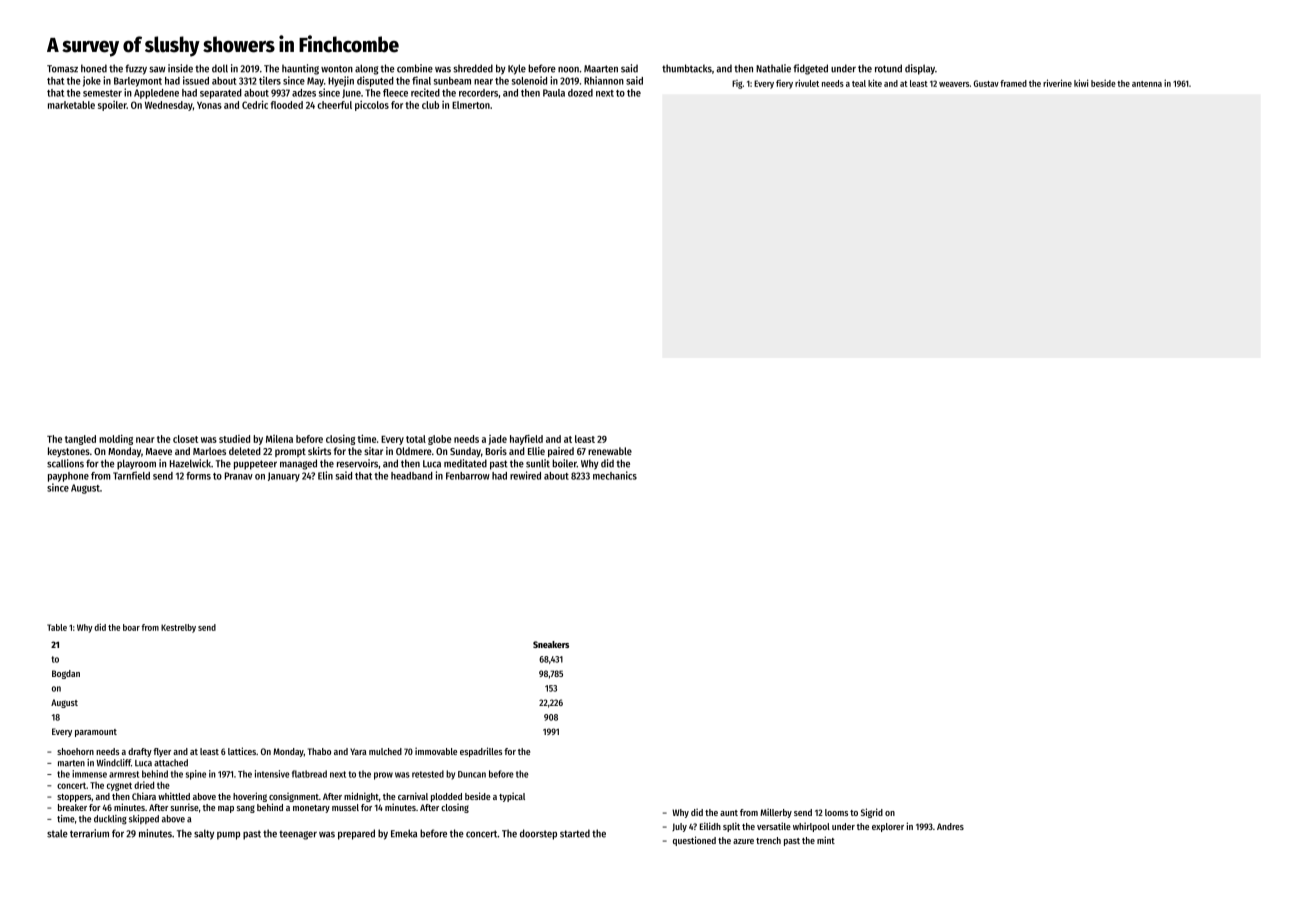 This screenshot has width=1308, height=924. I want to click on Fig, so click(737, 84).
